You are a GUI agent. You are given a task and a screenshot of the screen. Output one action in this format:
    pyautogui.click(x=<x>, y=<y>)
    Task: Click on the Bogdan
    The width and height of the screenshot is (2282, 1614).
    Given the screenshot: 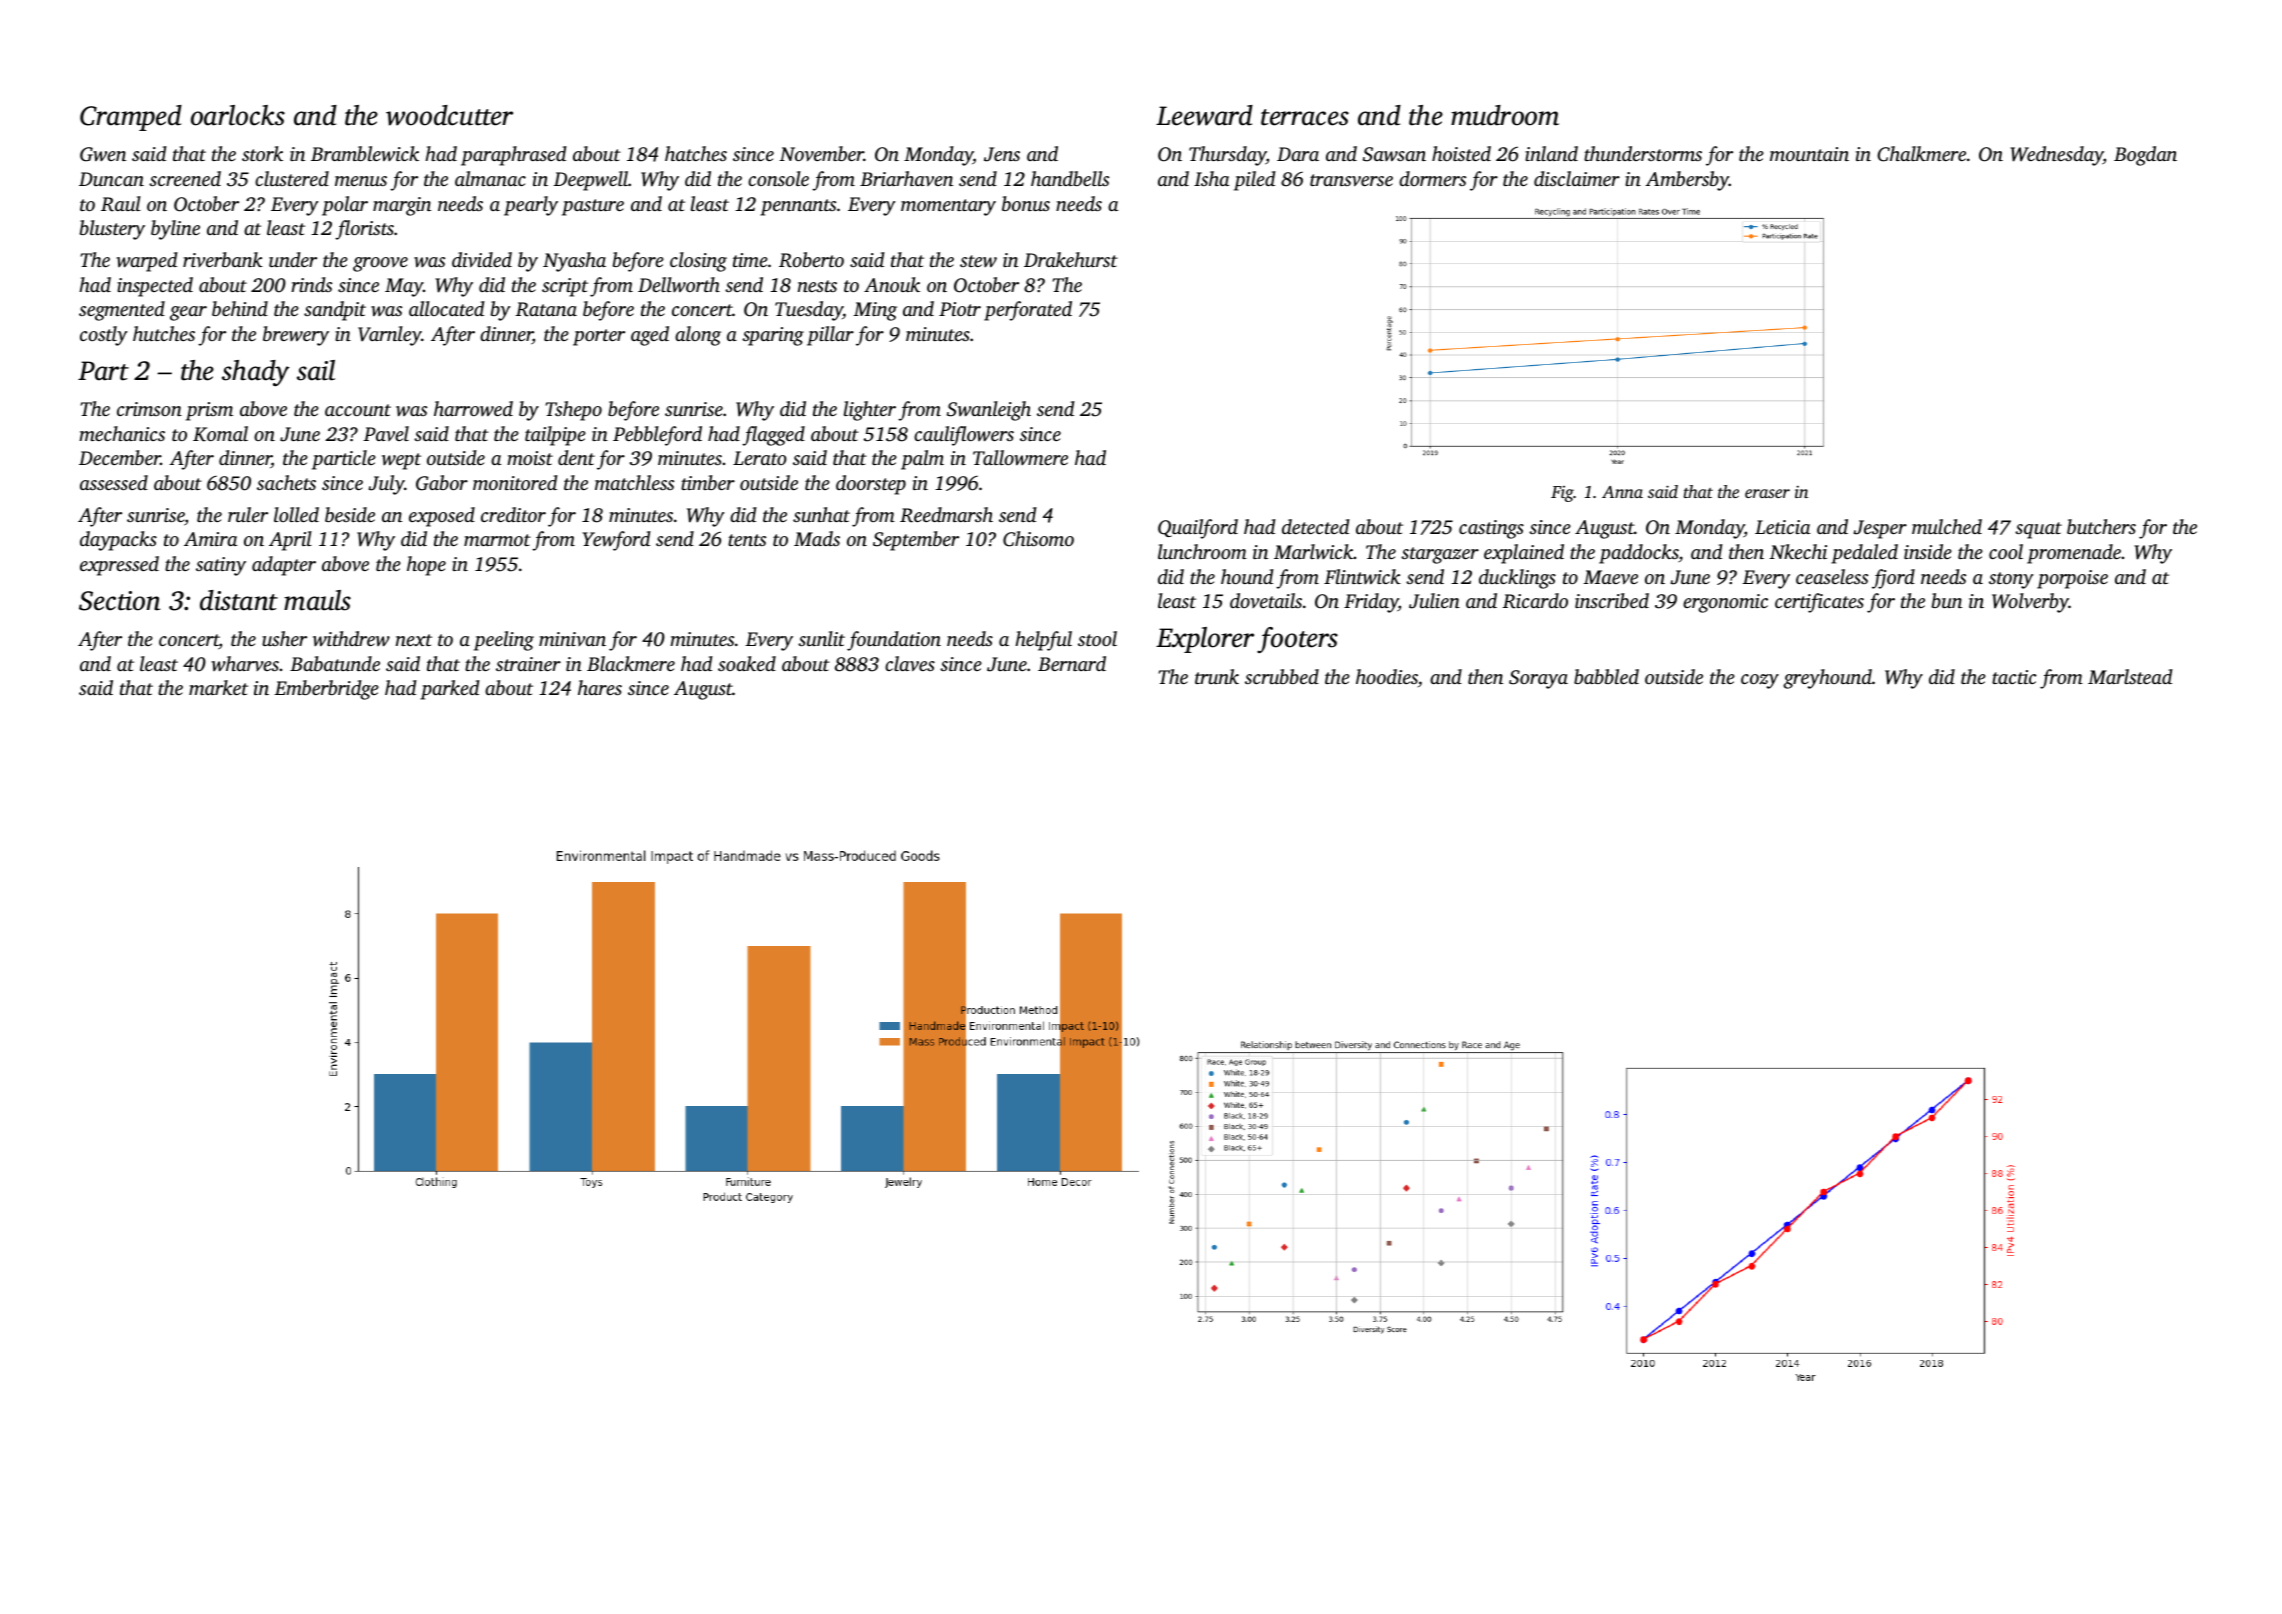 What is the action you would take?
    pyautogui.click(x=2145, y=156)
